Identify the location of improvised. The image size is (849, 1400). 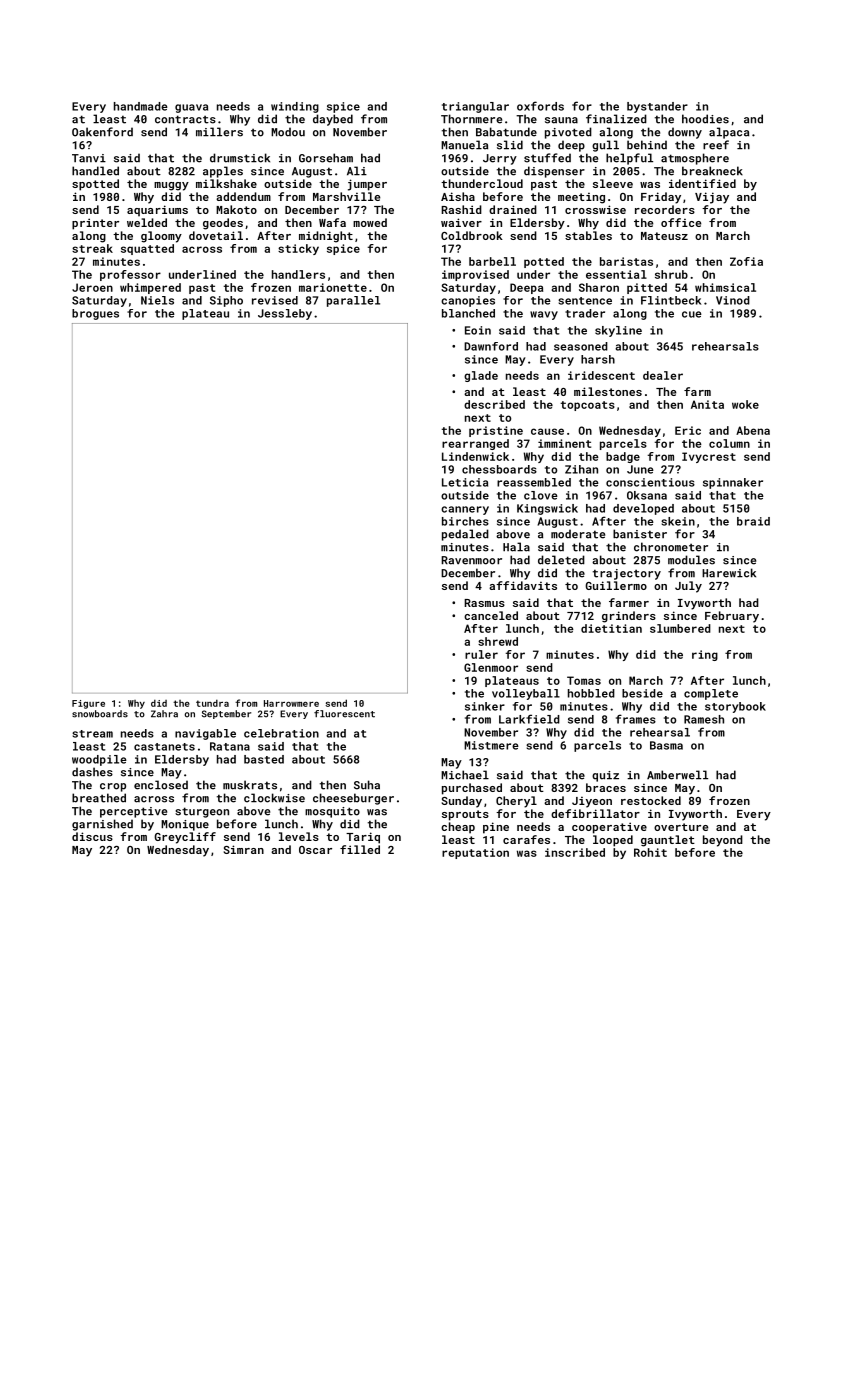
(475, 275).
